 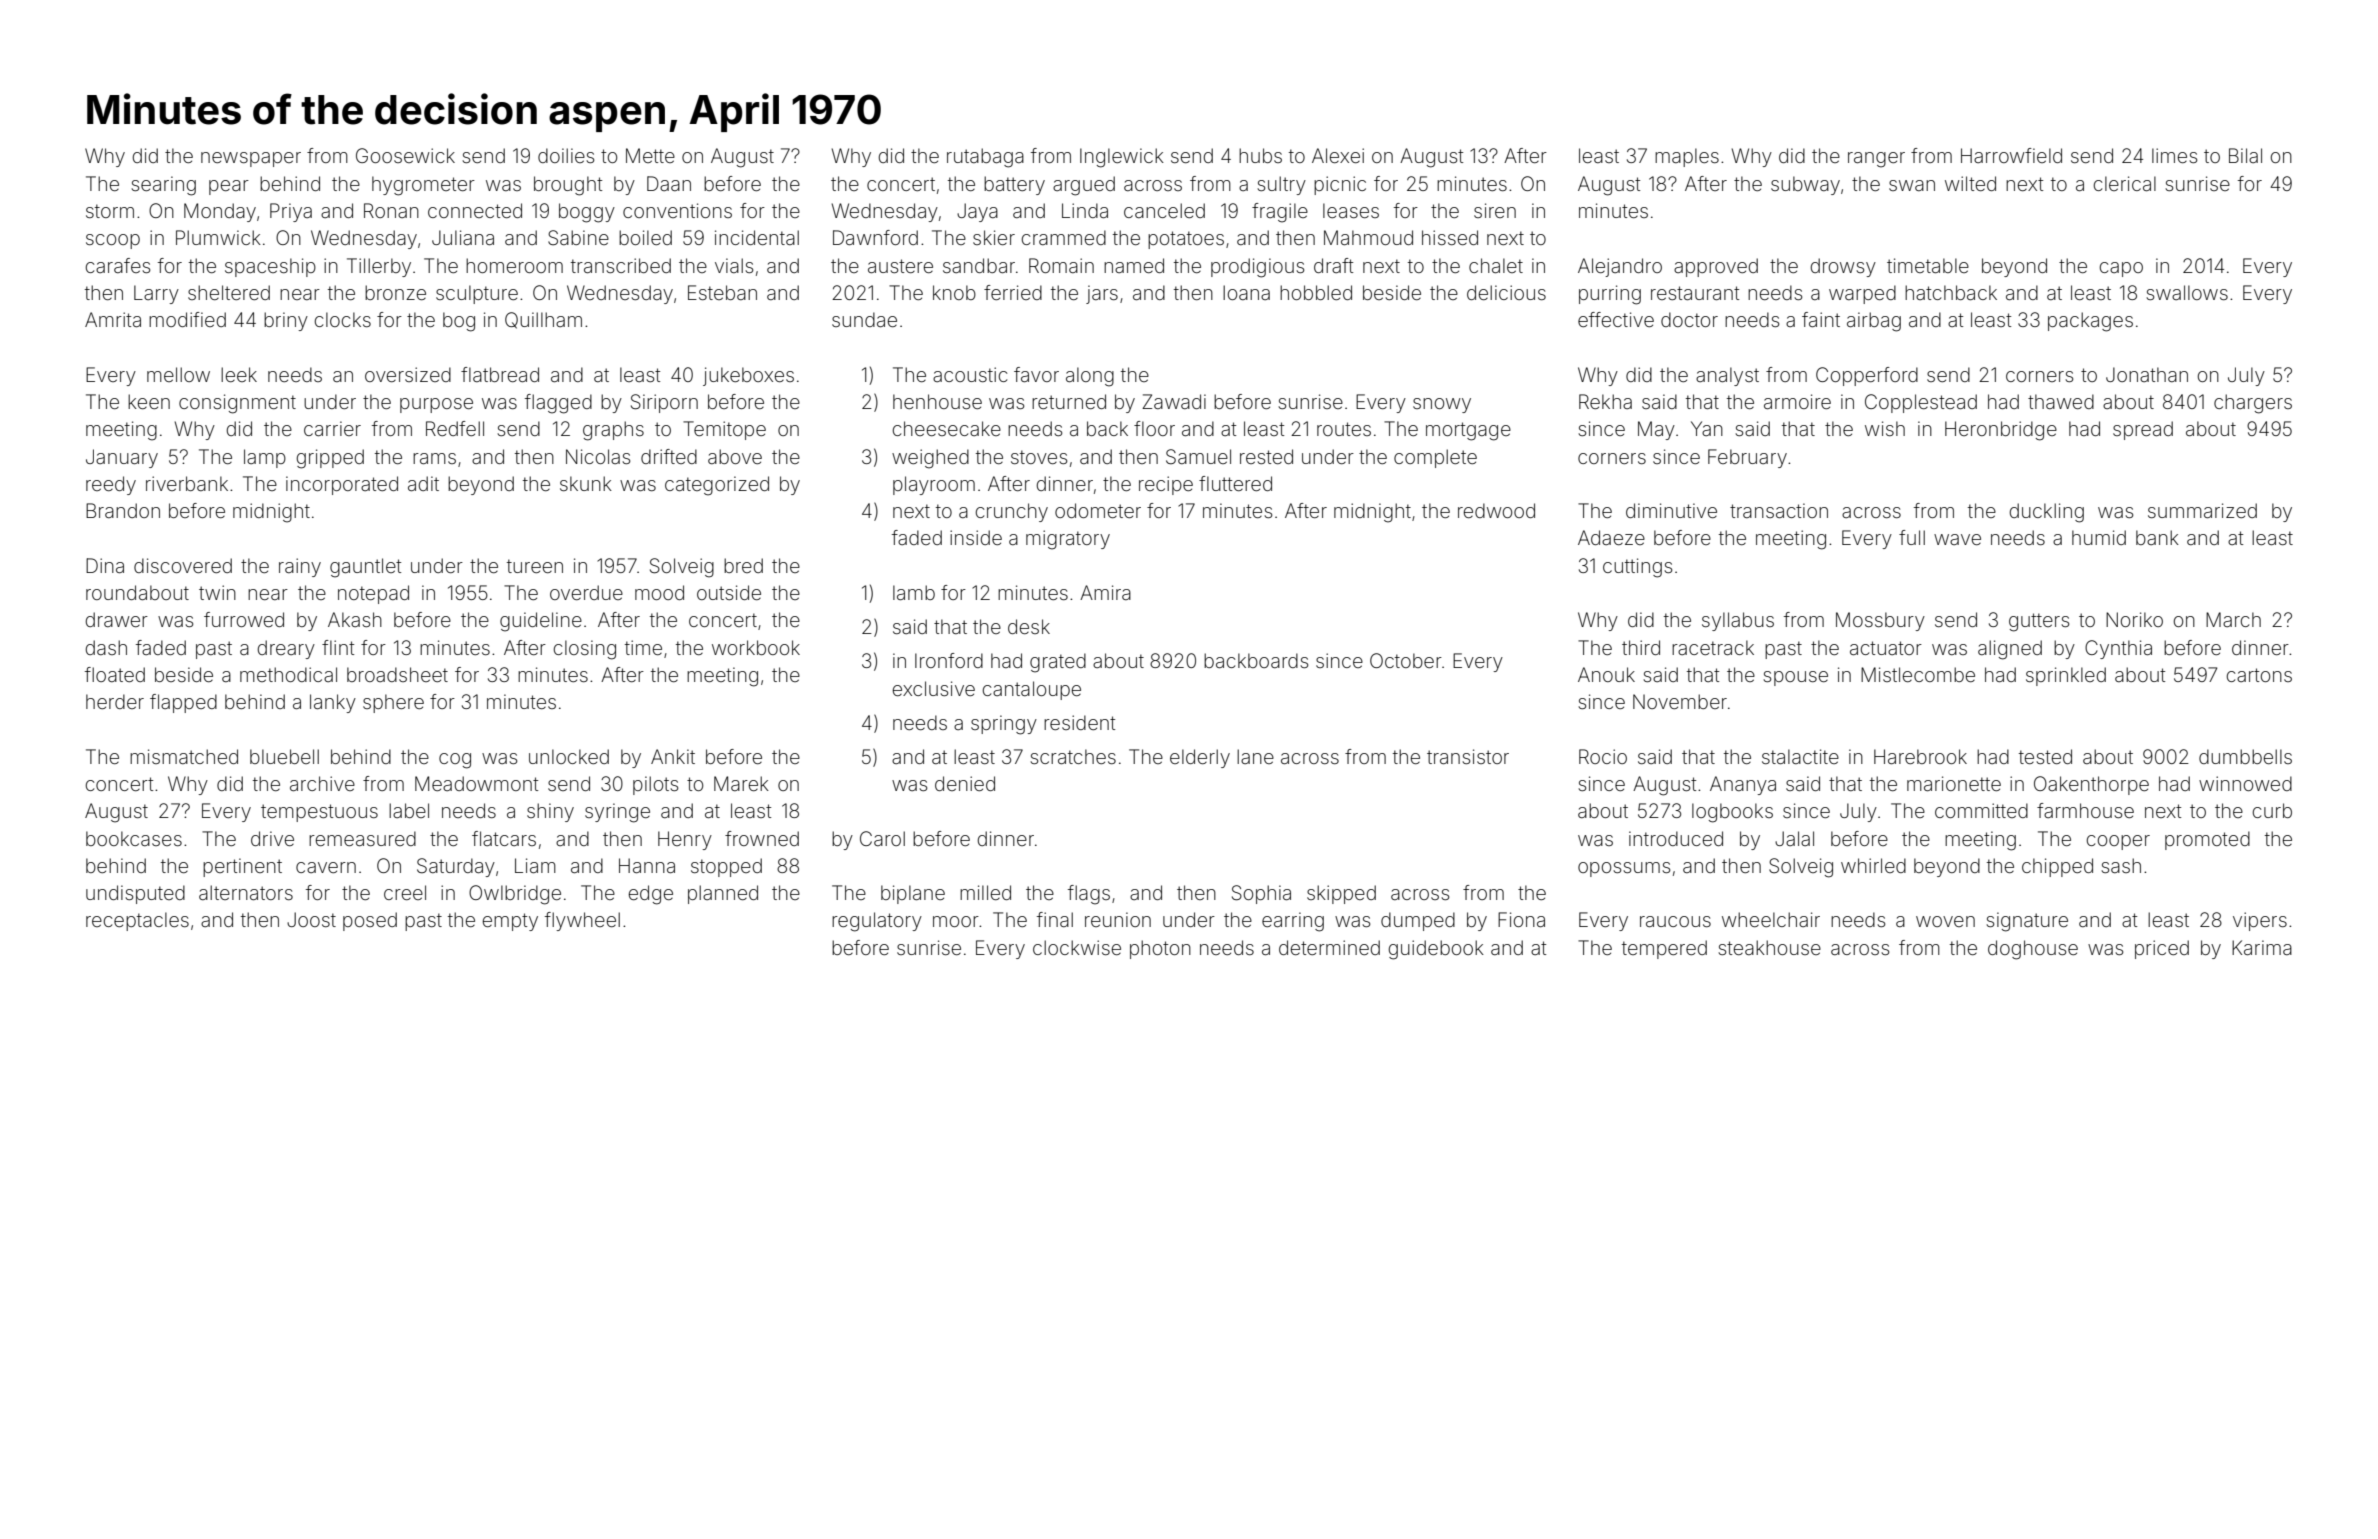 What do you see at coordinates (110, 211) in the image?
I see `storm` at bounding box center [110, 211].
